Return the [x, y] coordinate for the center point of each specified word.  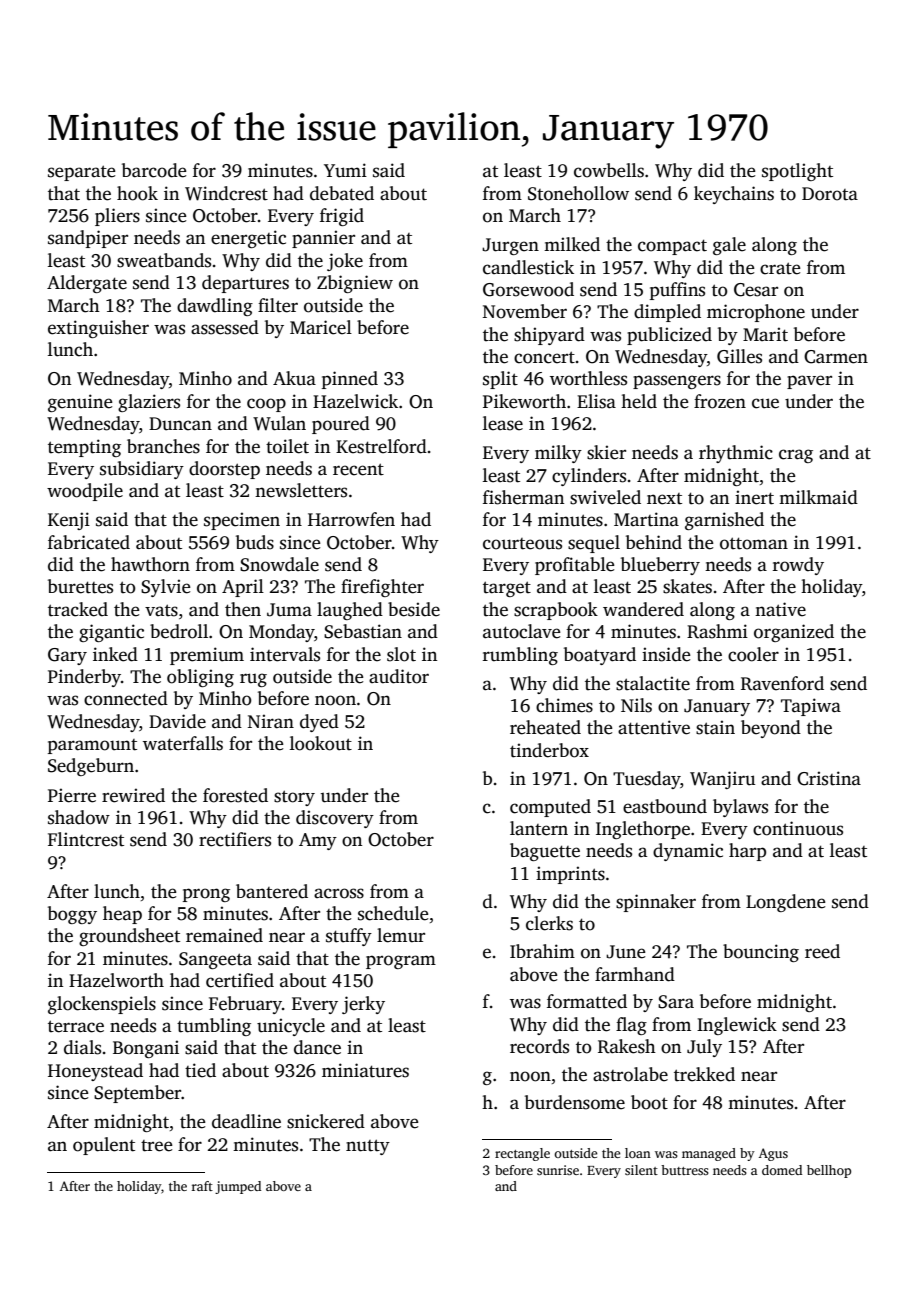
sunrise [558, 1170]
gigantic [111, 633]
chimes [564, 705]
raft [202, 1186]
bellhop [829, 1171]
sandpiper [88, 239]
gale [729, 246]
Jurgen [510, 246]
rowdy [798, 566]
